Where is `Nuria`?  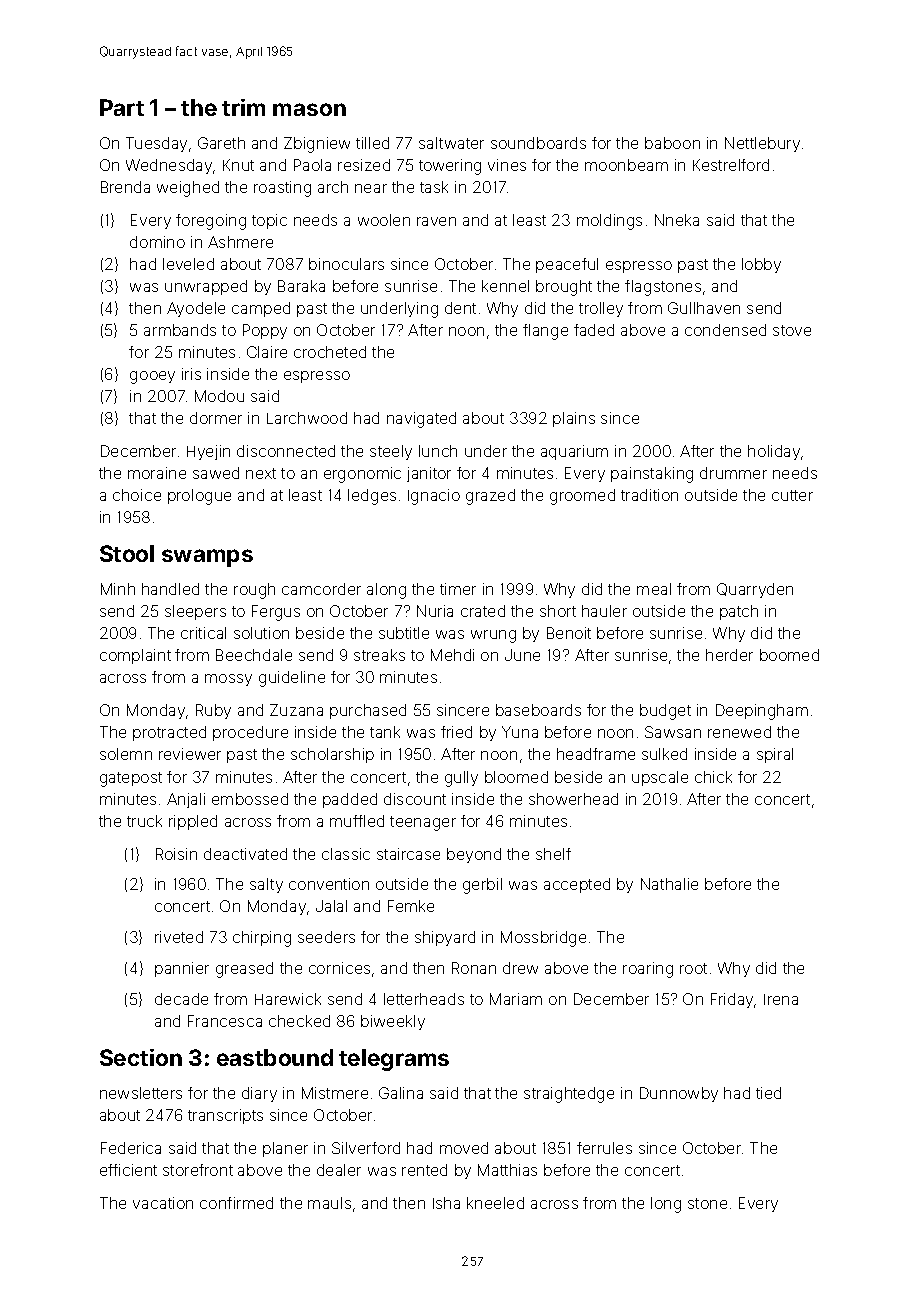 Nuria is located at coordinates (435, 611).
